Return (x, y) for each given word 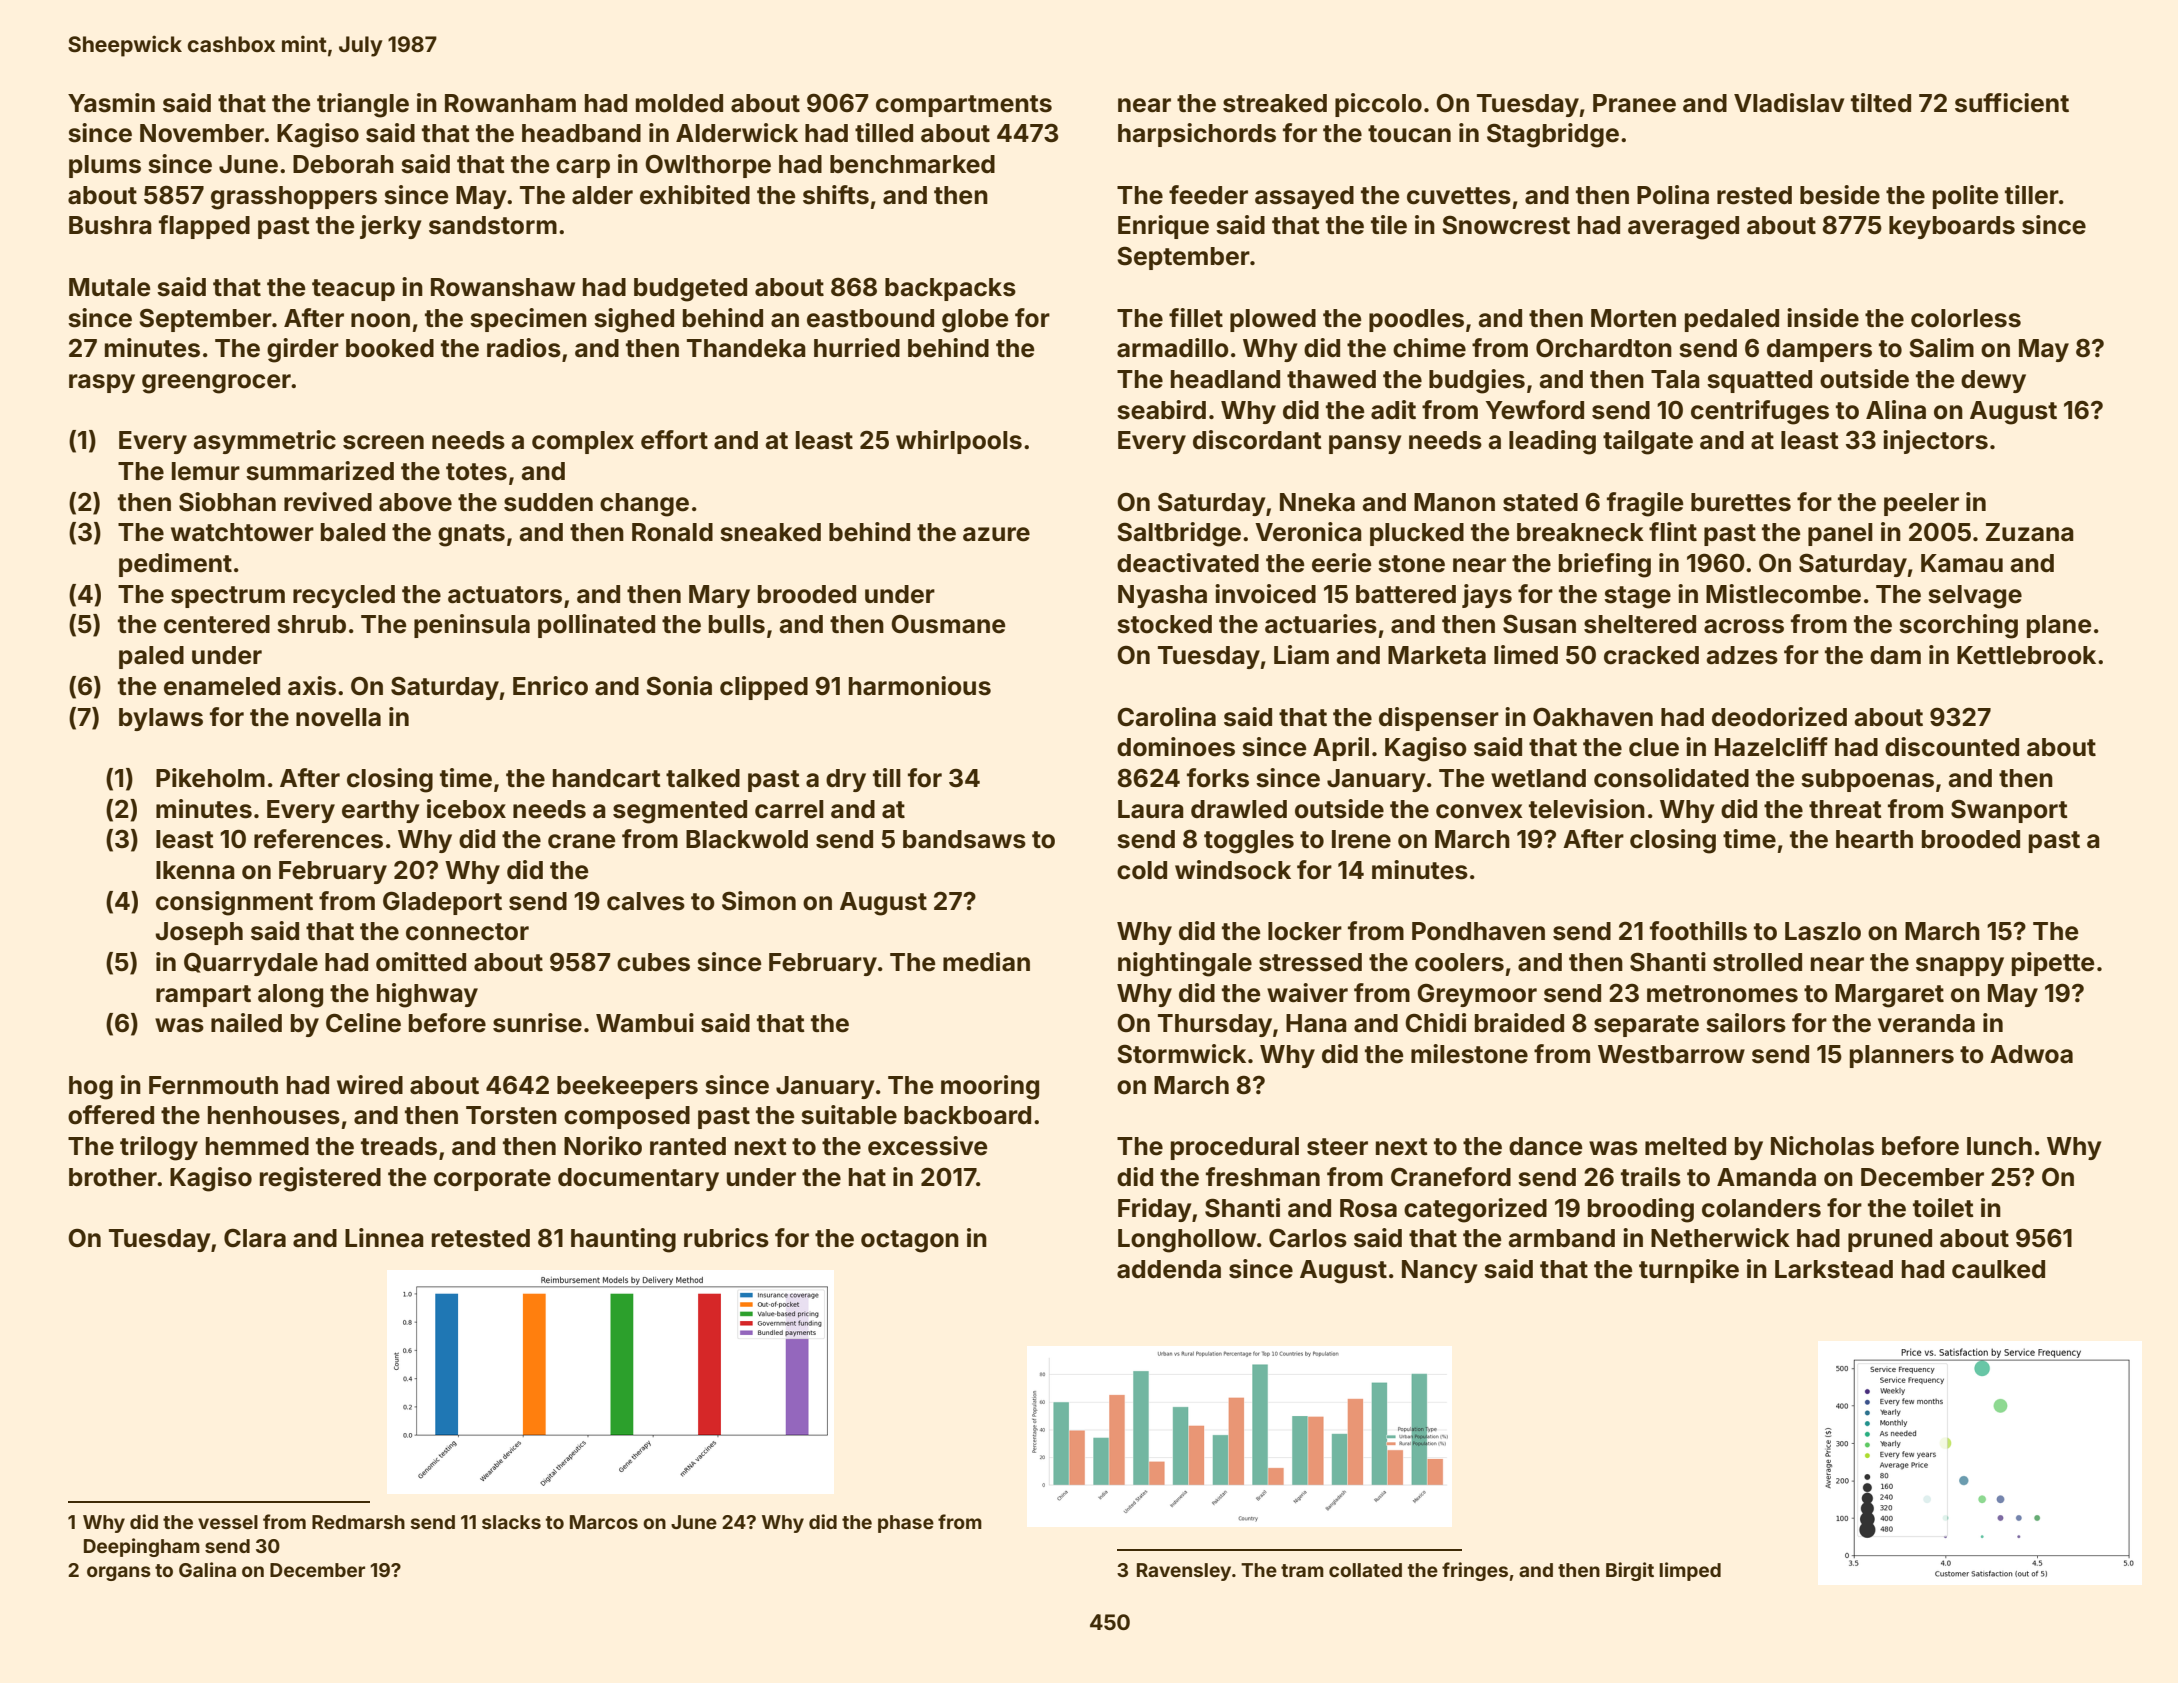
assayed (1304, 197)
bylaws (161, 719)
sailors (1746, 1023)
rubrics (726, 1238)
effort (674, 440)
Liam (1301, 655)
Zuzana (2030, 532)
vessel (228, 1522)
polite (1966, 197)
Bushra (110, 225)
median (986, 962)
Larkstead (1834, 1269)
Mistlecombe (1783, 594)
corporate (492, 1180)
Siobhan (227, 502)
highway (427, 995)
